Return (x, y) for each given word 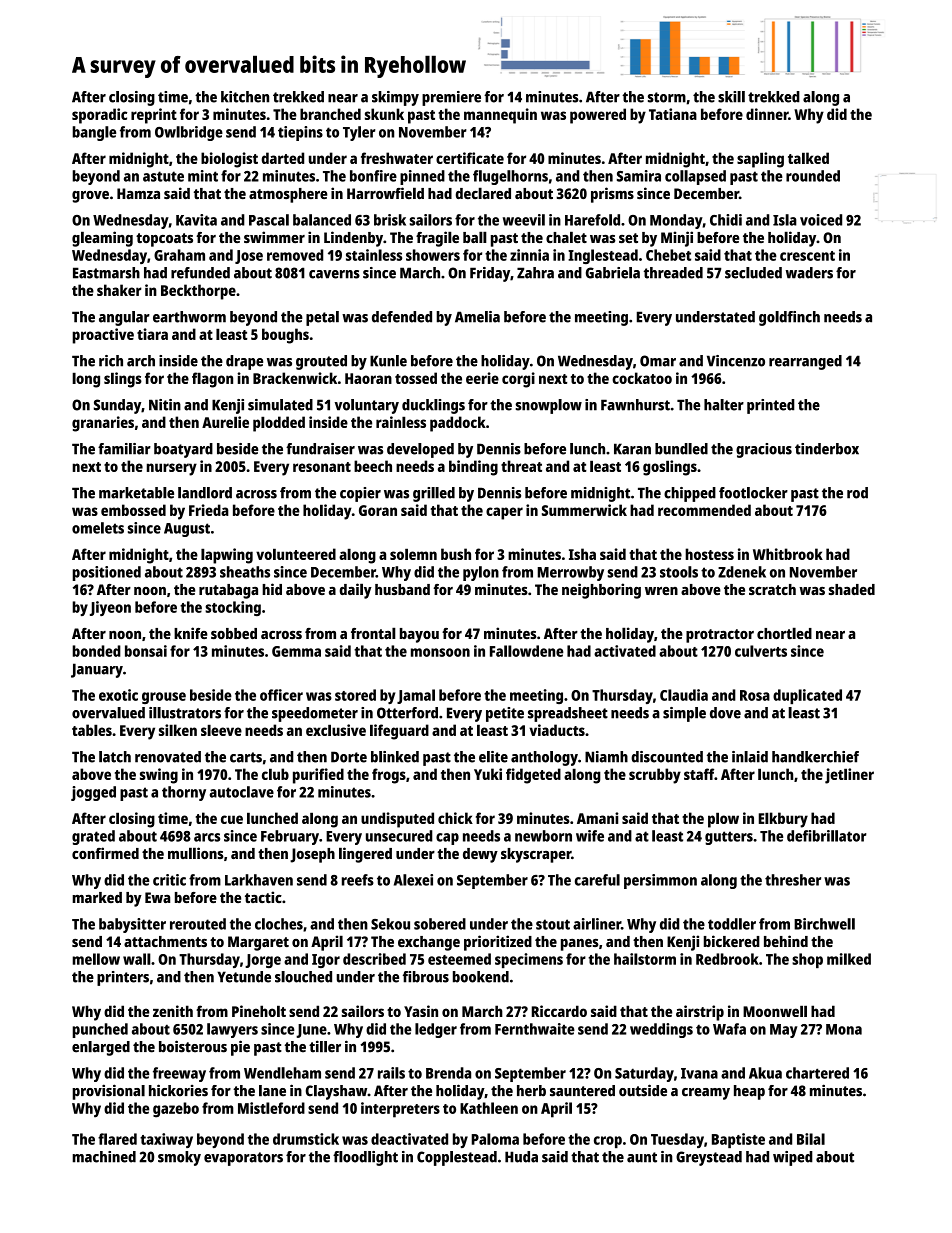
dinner (767, 114)
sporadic (99, 116)
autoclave (242, 792)
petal (322, 318)
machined (104, 1157)
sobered (440, 924)
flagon (212, 380)
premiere (451, 98)
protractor (720, 636)
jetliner (849, 776)
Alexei (413, 880)
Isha (582, 554)
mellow (96, 959)
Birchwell (824, 924)
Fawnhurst (635, 405)
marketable (136, 493)
